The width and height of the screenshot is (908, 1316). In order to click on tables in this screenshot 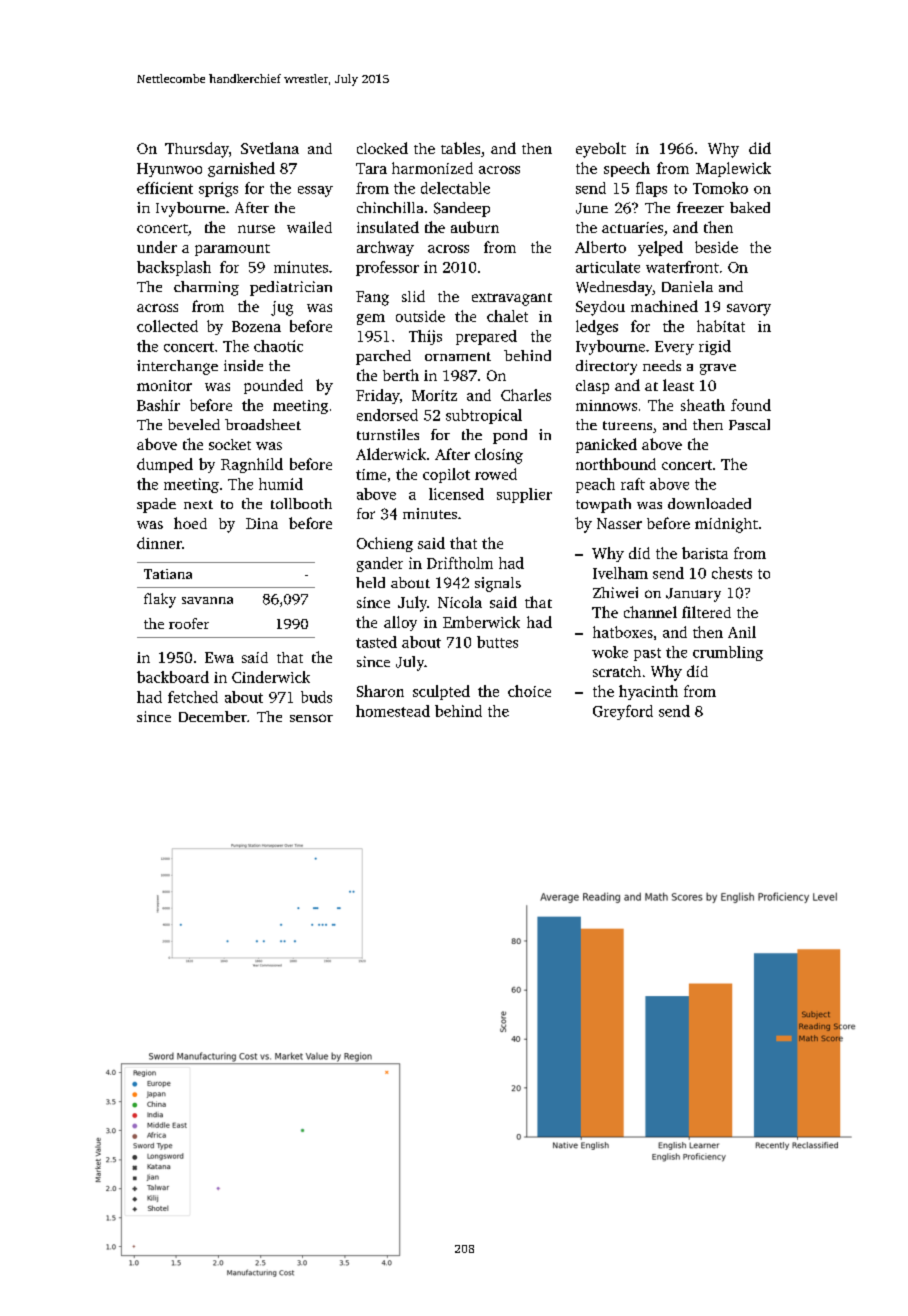, I will do `click(460, 148)`.
